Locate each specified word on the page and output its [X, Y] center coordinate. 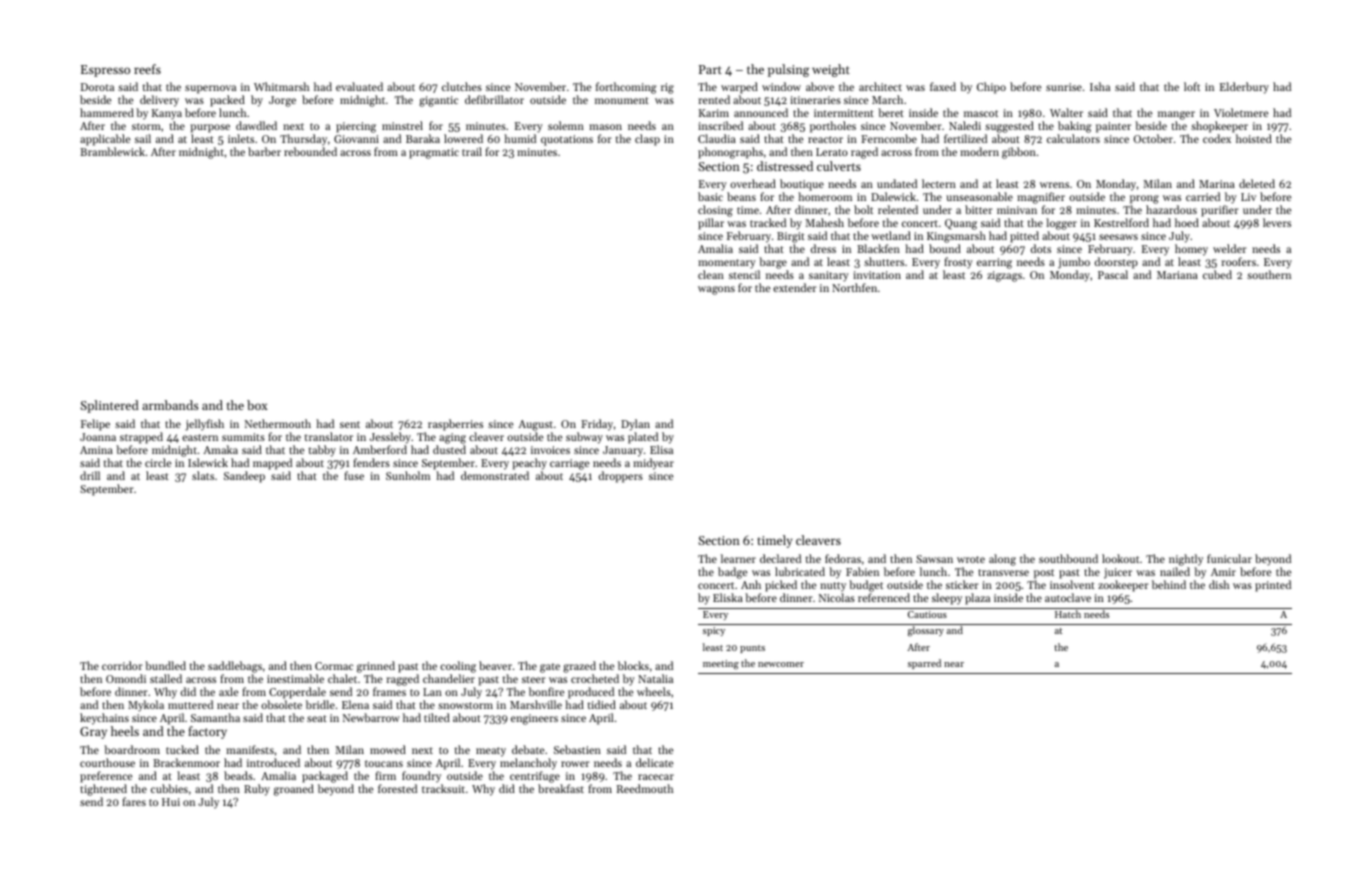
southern [1269, 274]
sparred [924, 664]
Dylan [635, 425]
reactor [825, 139]
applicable [105, 140]
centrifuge [535, 777]
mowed [388, 749]
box [257, 405]
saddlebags [235, 667]
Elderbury [1244, 88]
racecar [656, 777]
